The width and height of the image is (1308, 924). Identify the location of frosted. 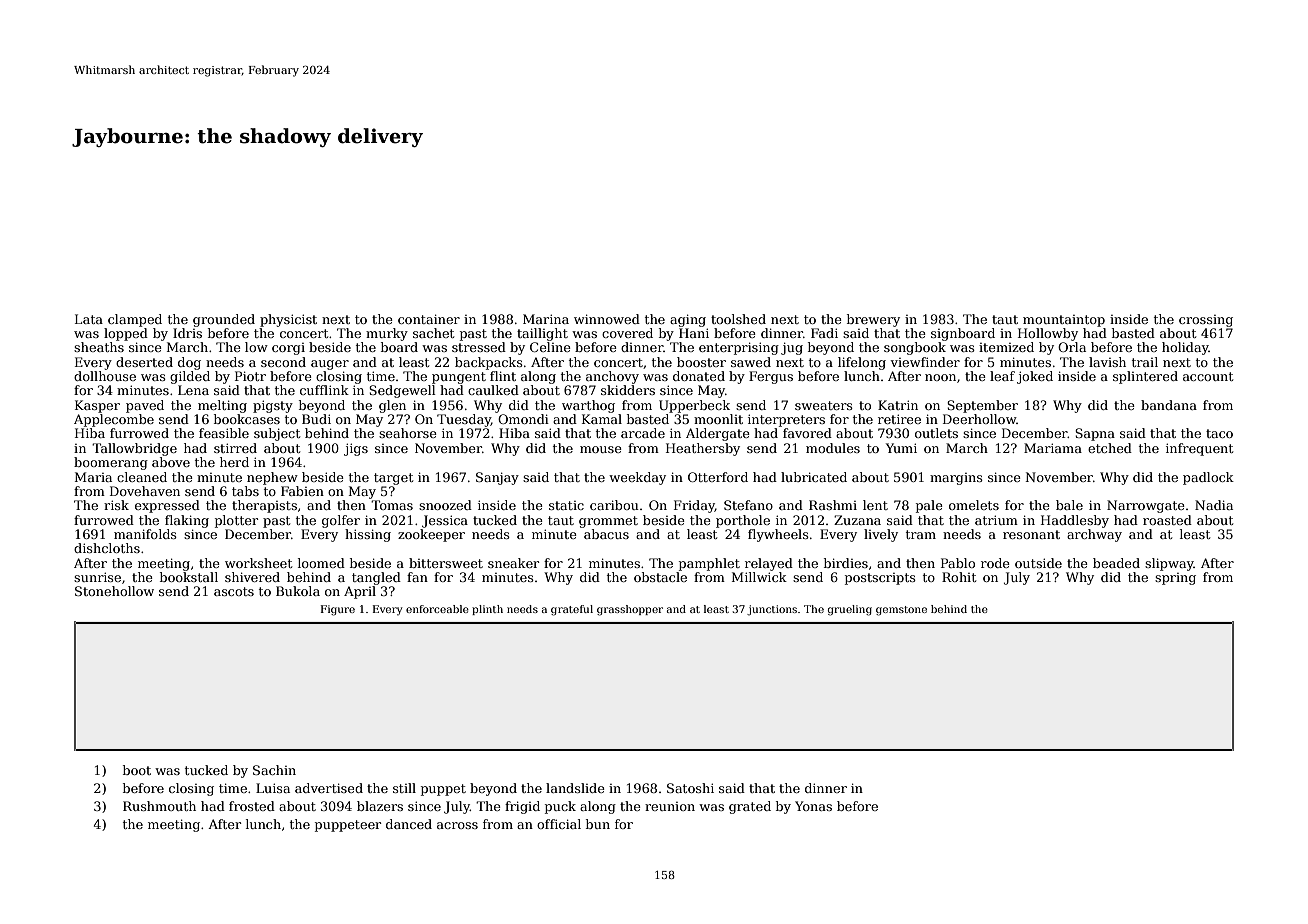
(252, 806).
